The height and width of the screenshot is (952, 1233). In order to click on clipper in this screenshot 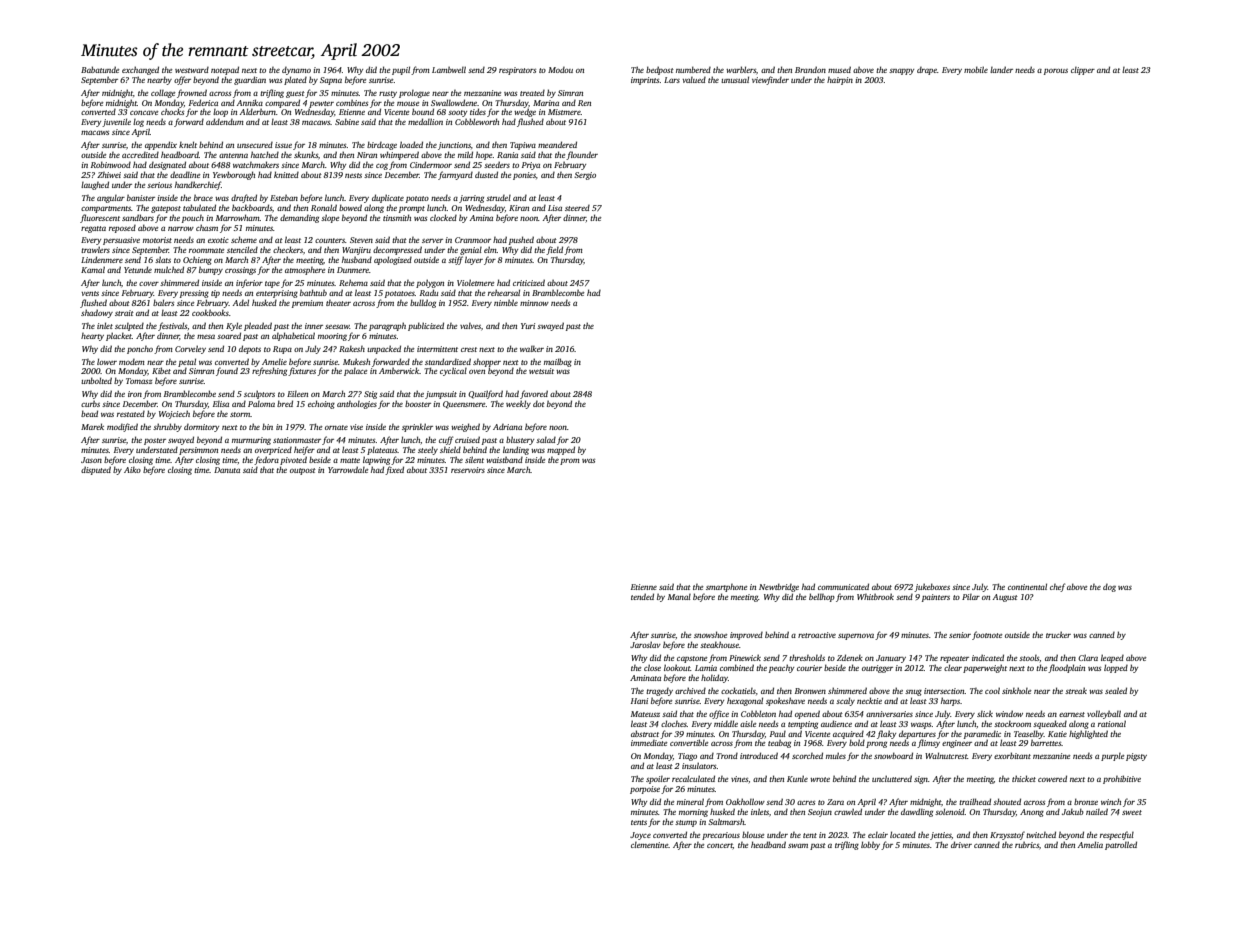, I will do `click(1083, 71)`.
